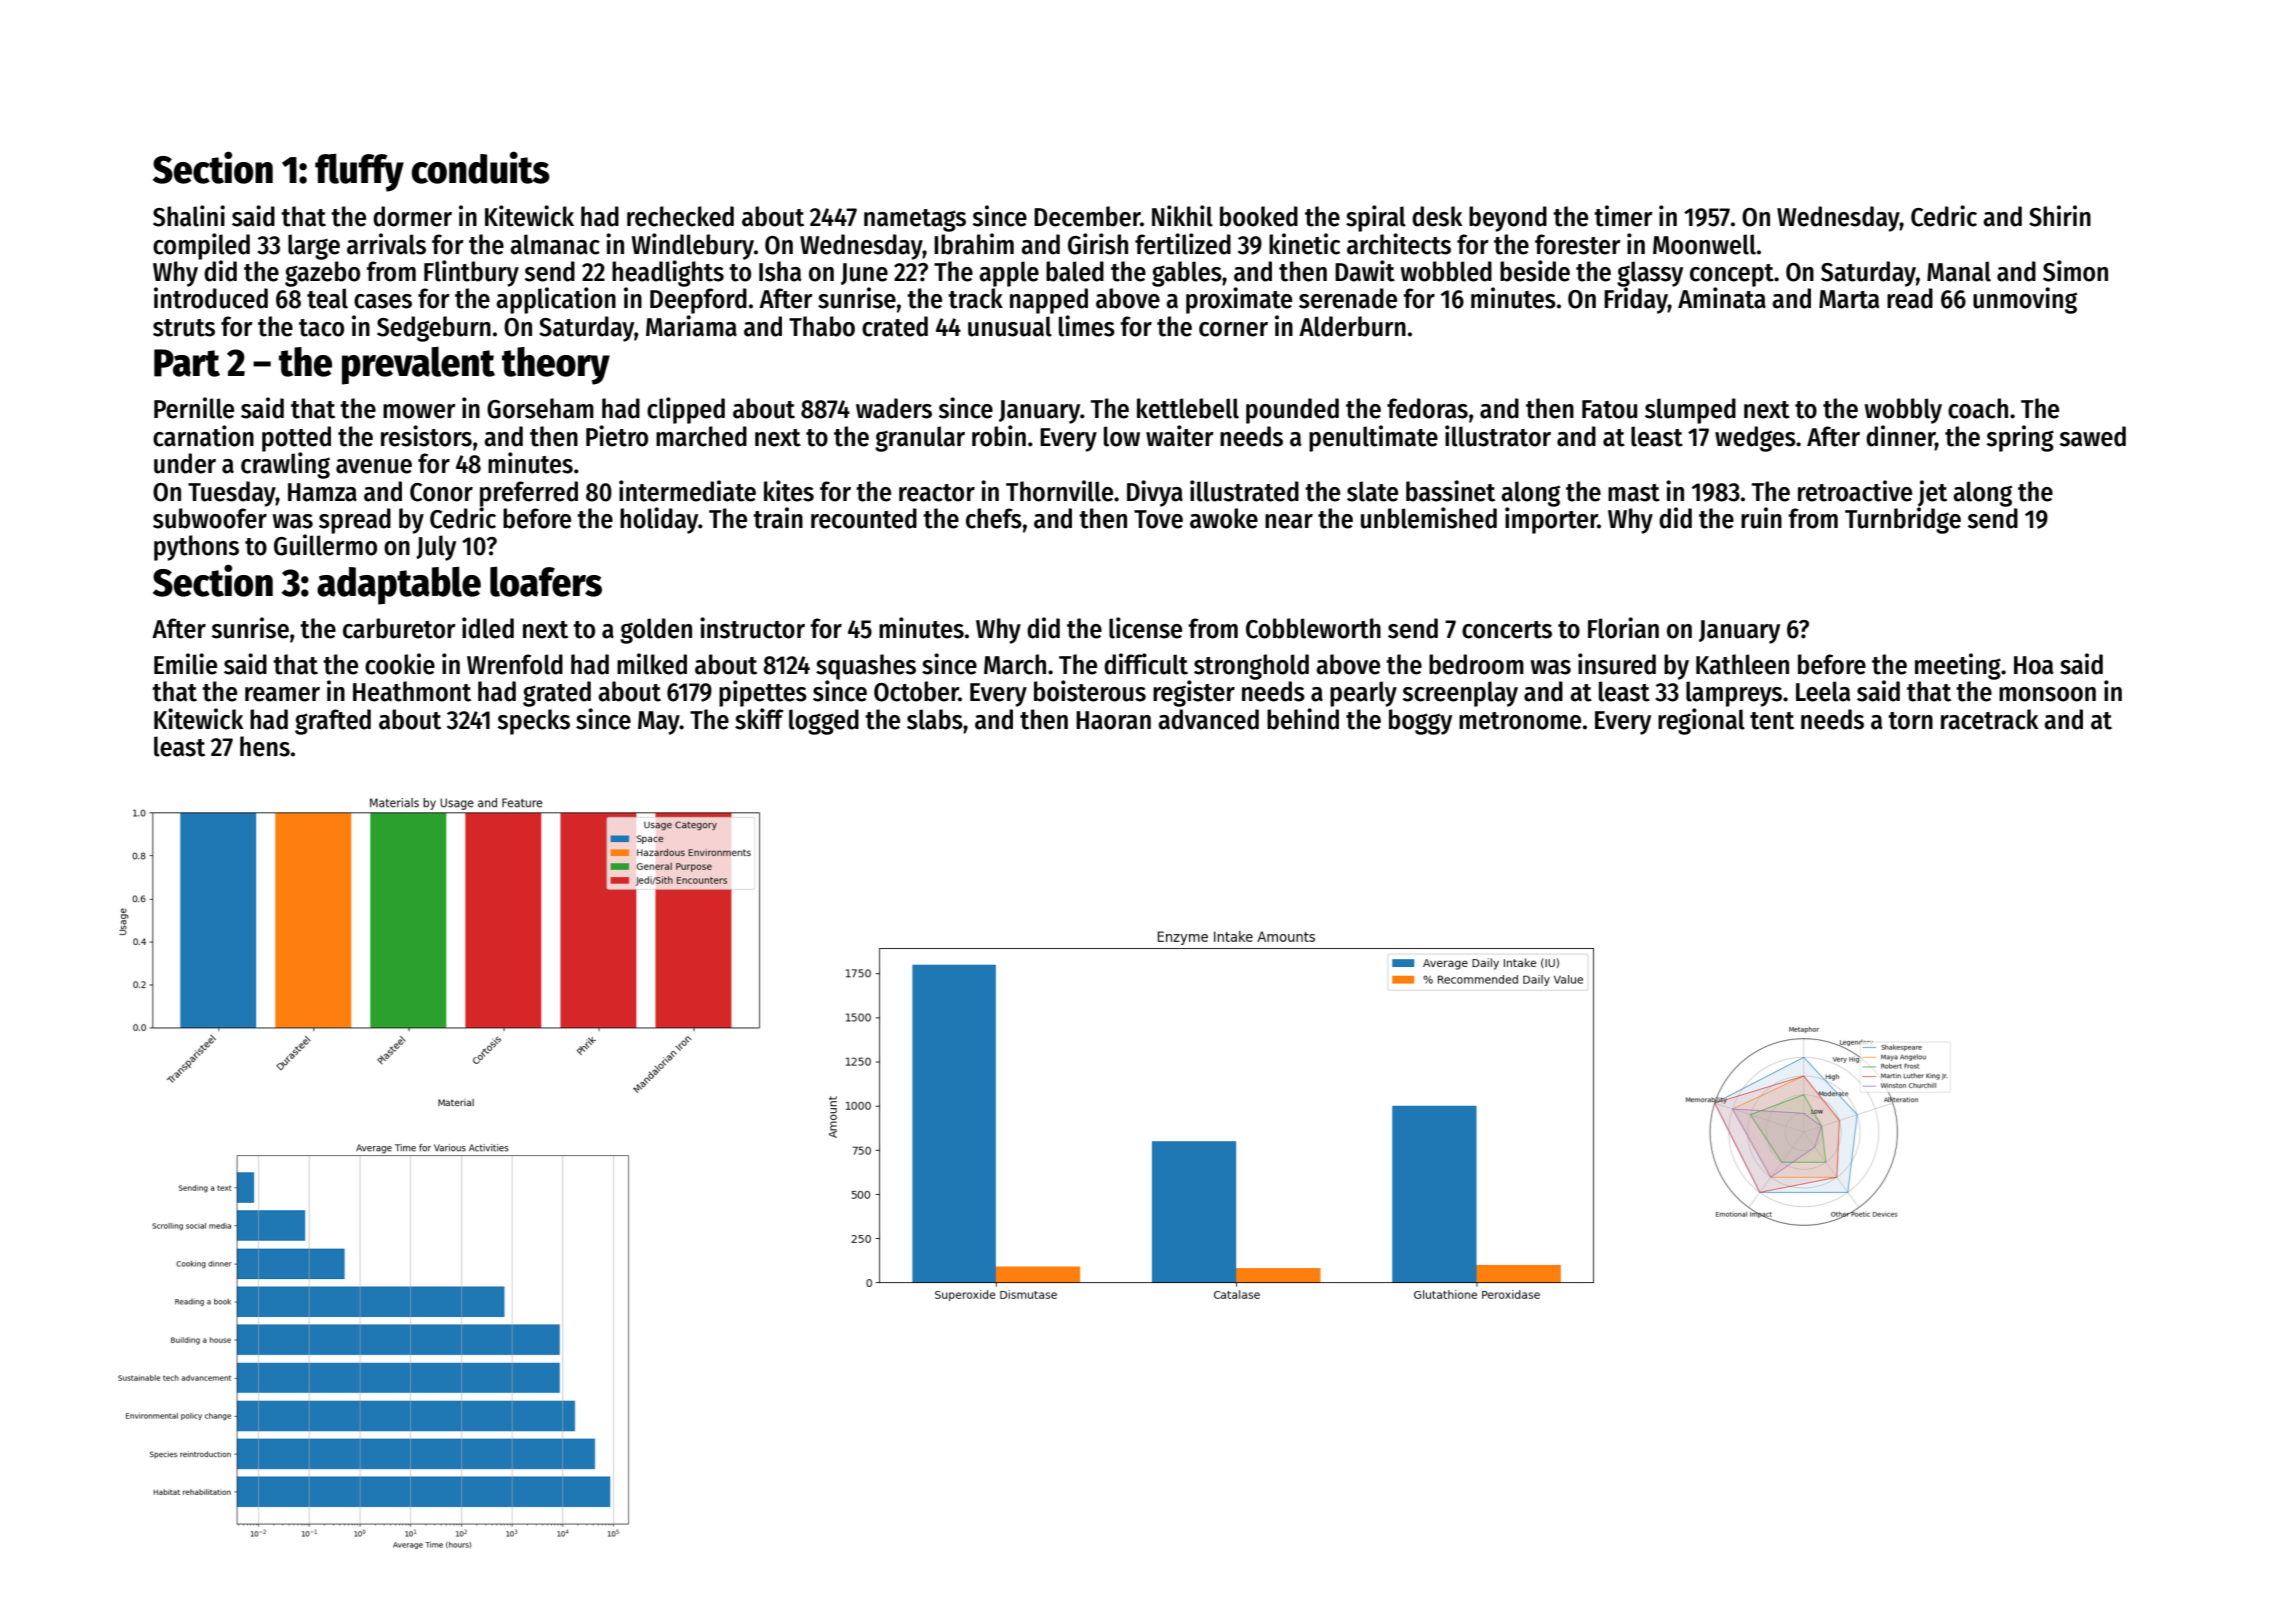  I want to click on carnation, so click(203, 436).
